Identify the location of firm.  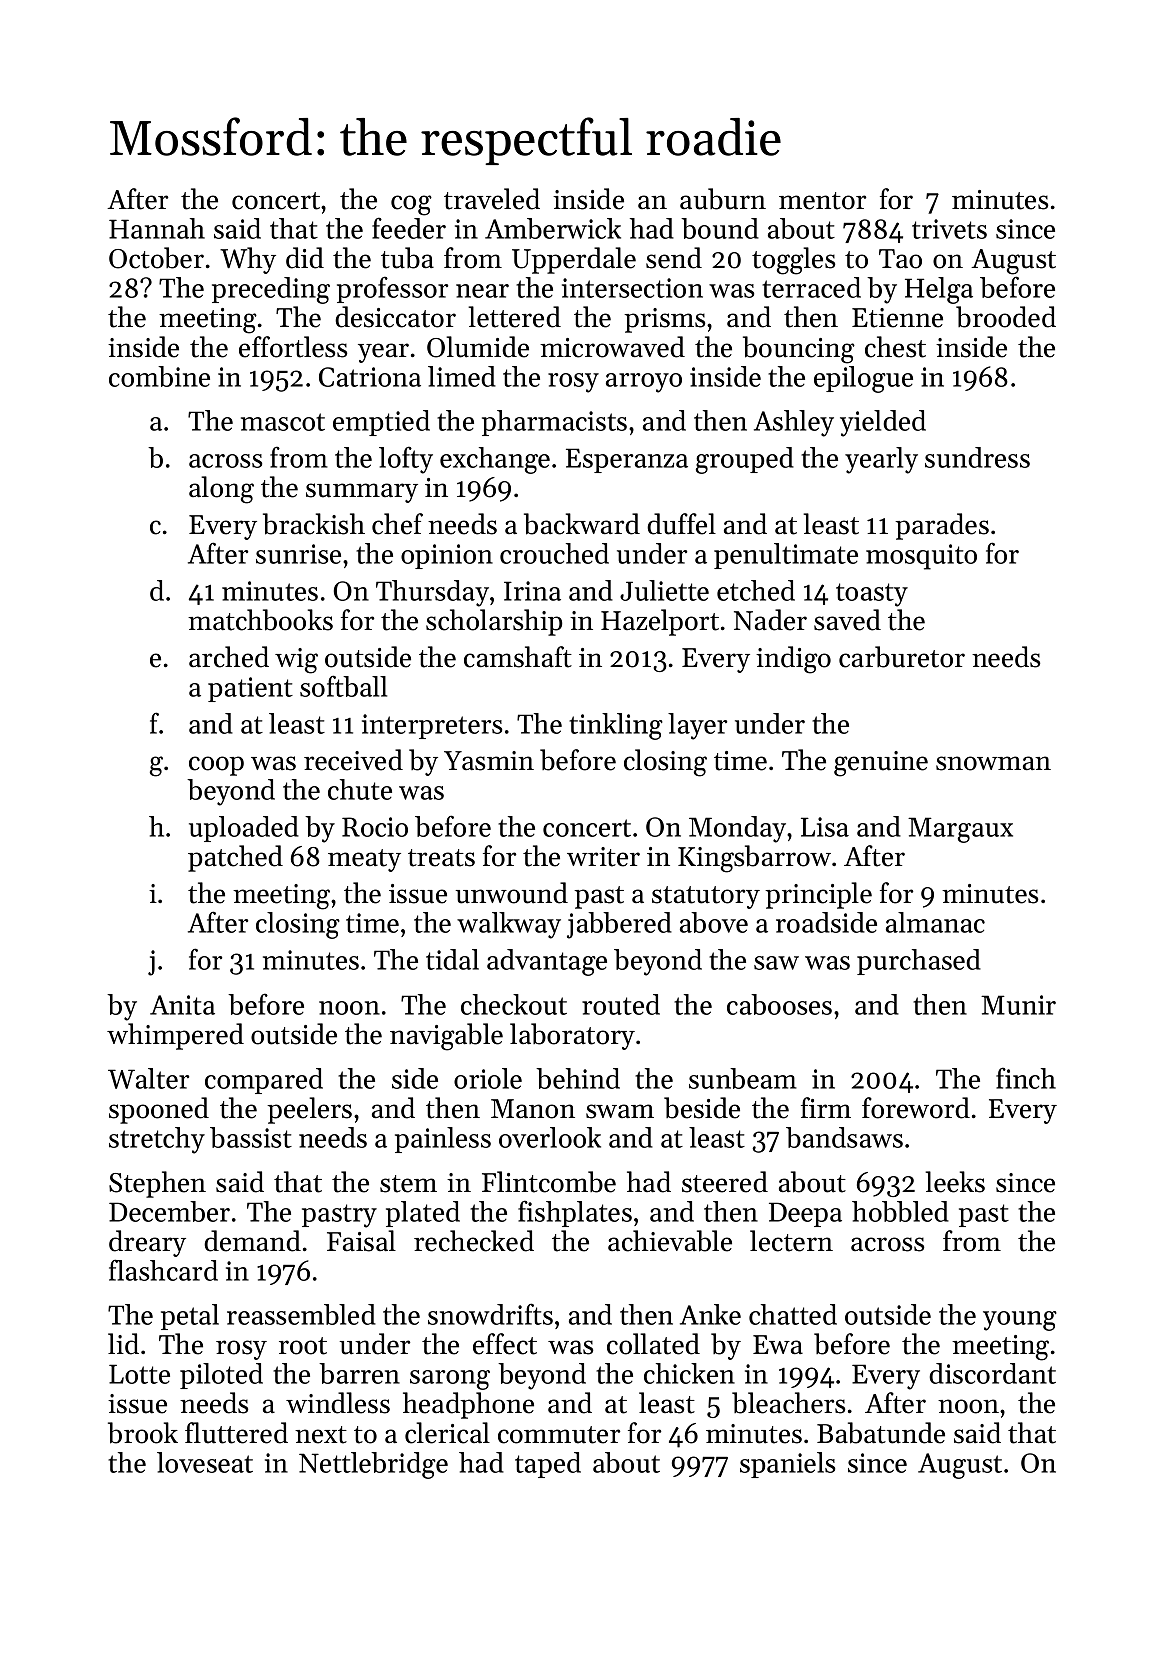
(826, 1107).
